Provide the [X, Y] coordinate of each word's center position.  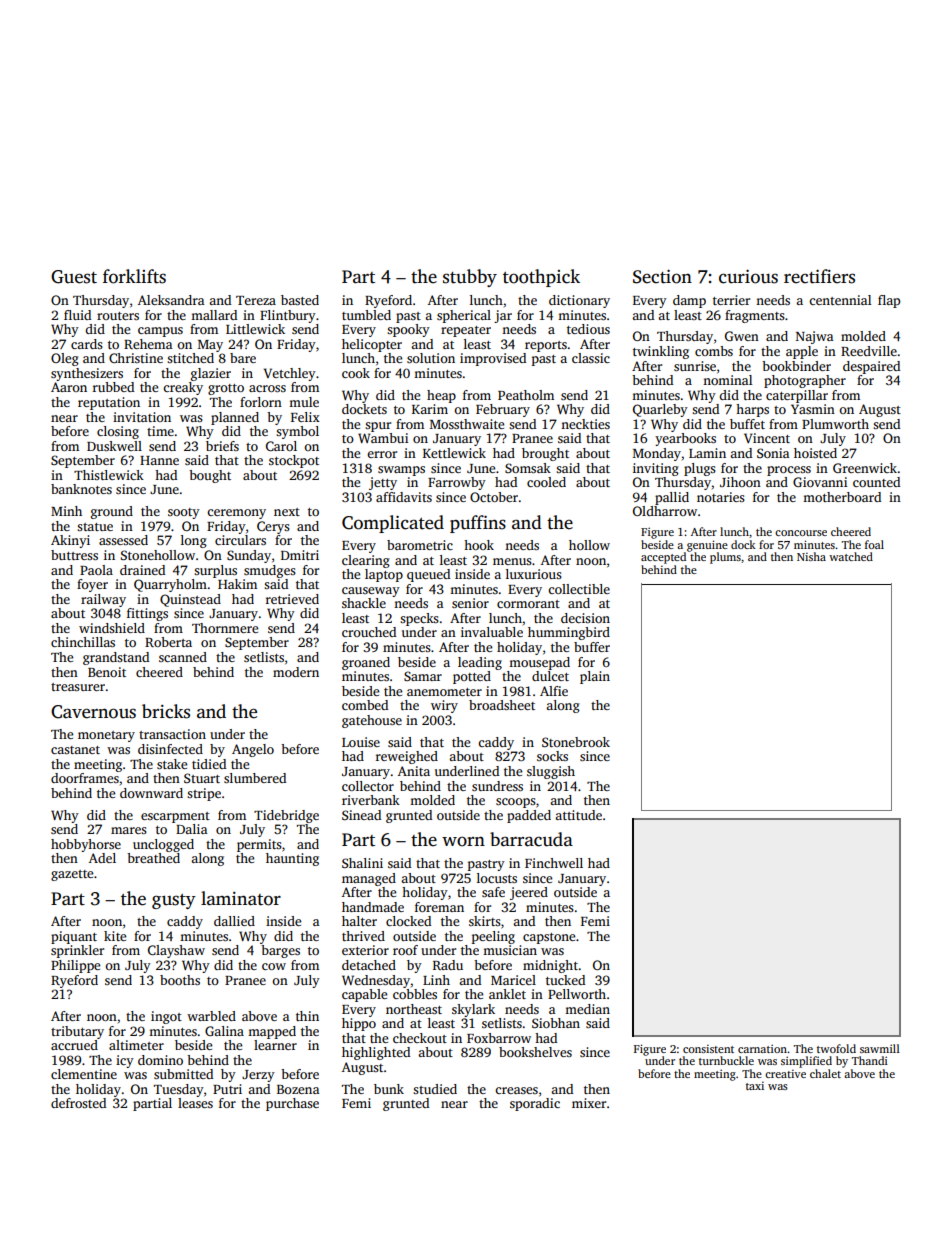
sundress [497, 786]
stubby [470, 278]
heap [441, 396]
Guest [74, 277]
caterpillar [797, 396]
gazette [72, 875]
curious [748, 277]
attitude [578, 815]
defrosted [78, 1103]
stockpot [294, 461]
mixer [589, 1103]
